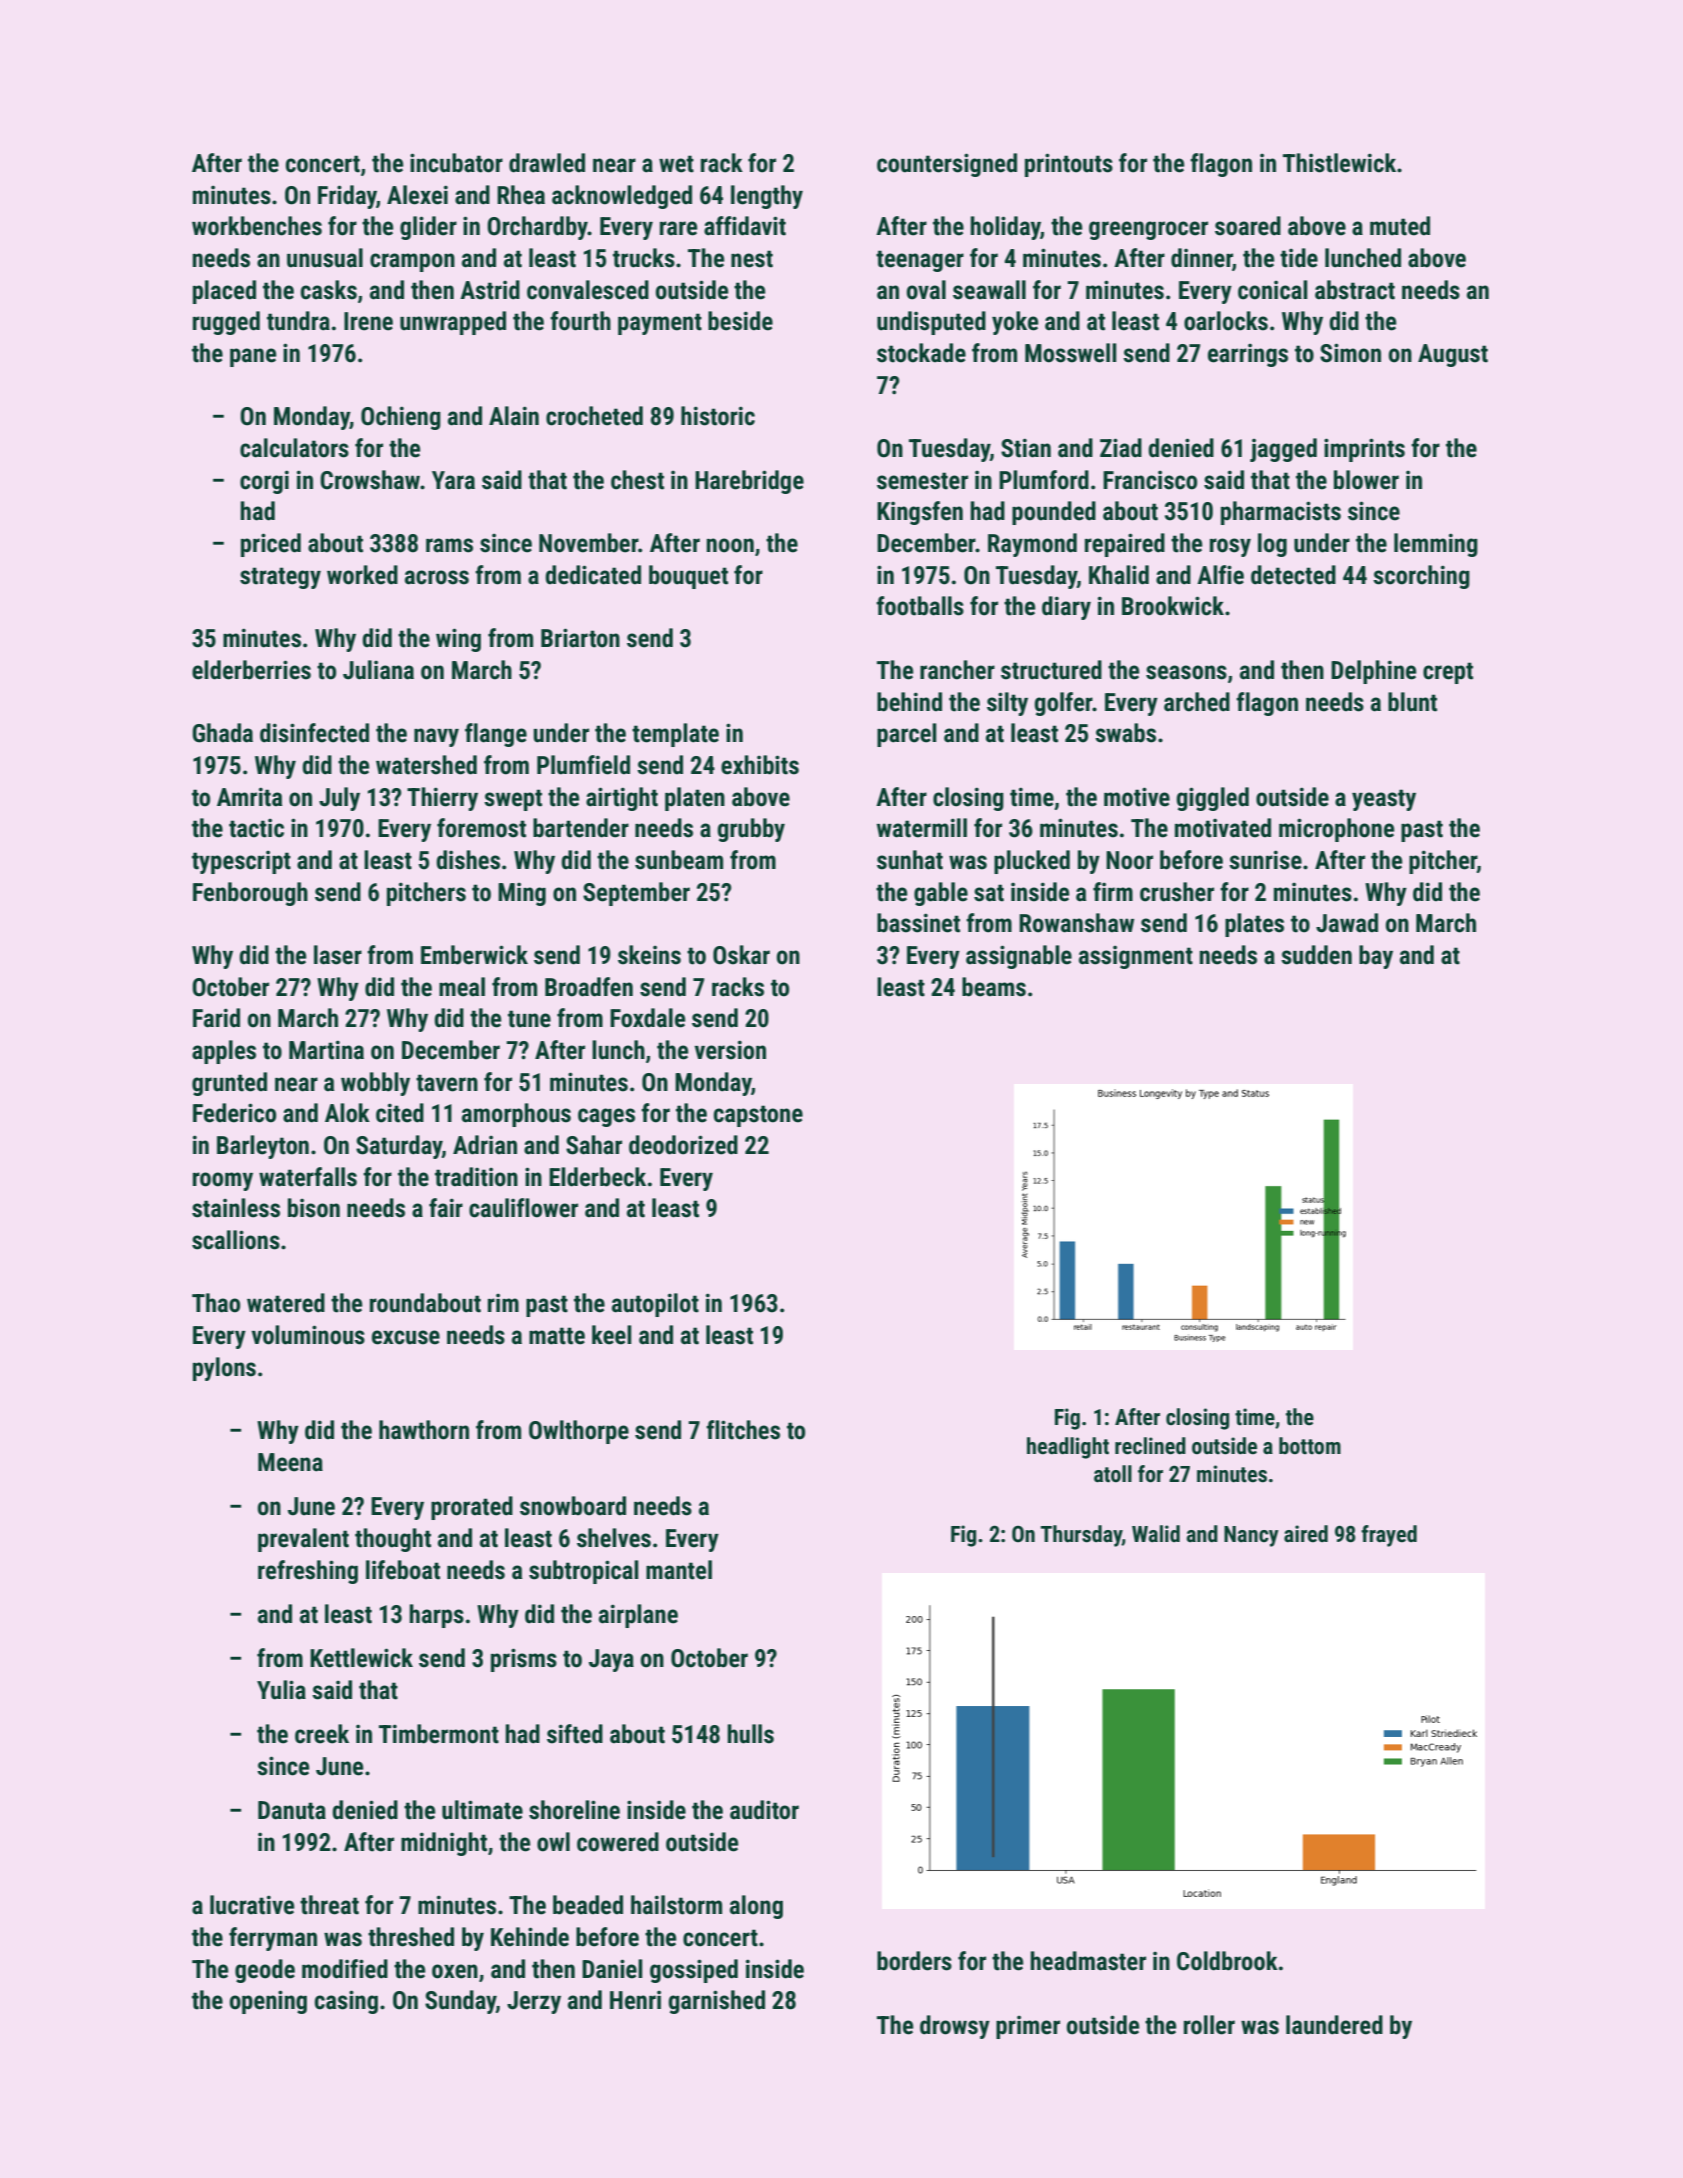 The image size is (1683, 2178). I want to click on Jawad, so click(1347, 923).
